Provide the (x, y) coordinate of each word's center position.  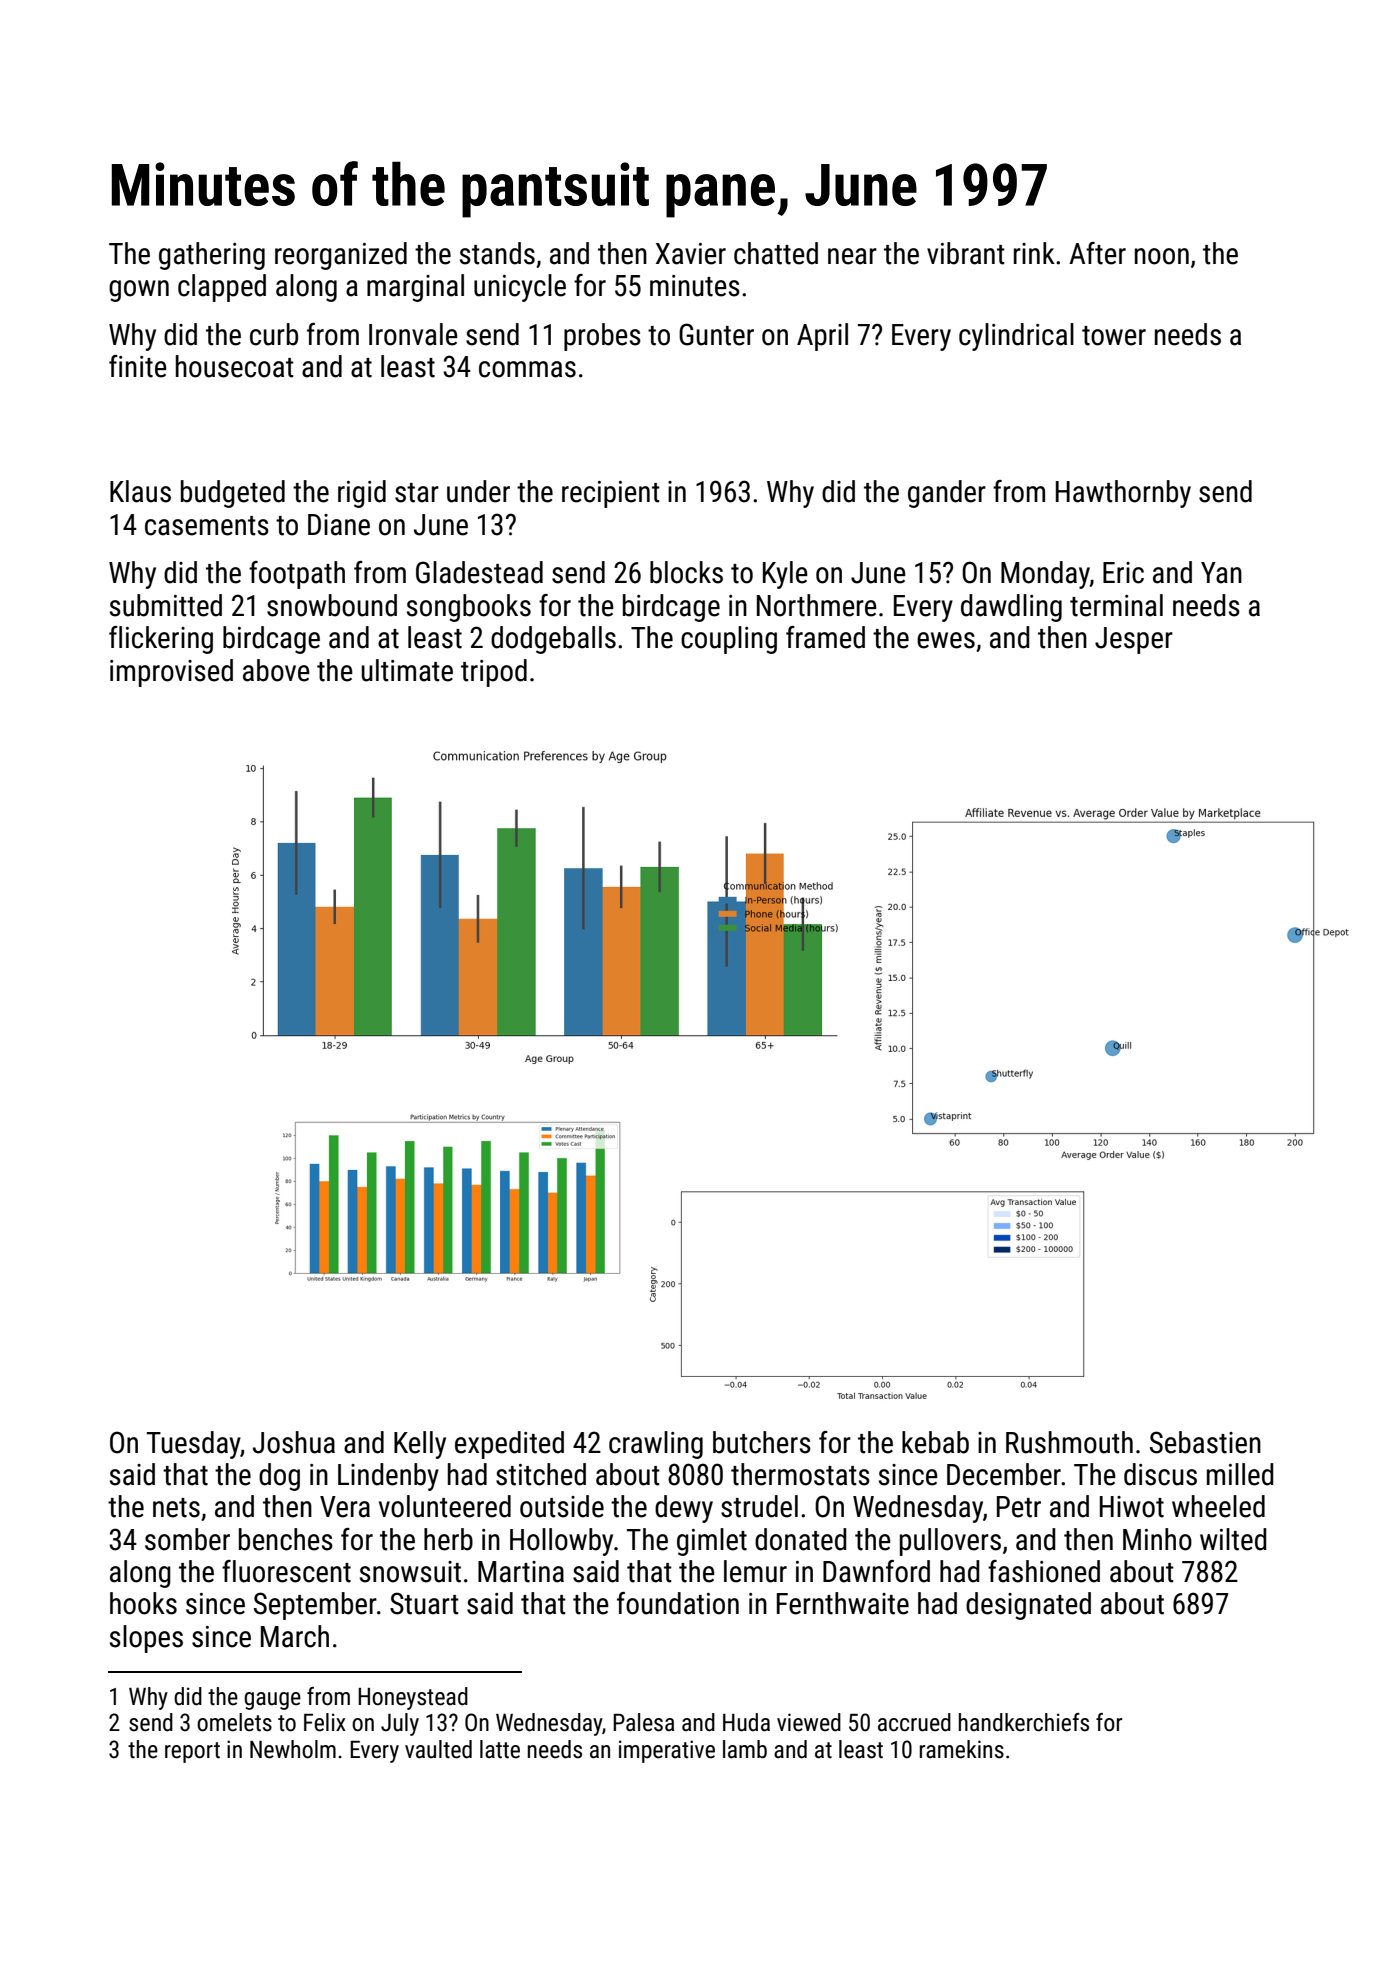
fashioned (1044, 1571)
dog (279, 1477)
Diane (339, 525)
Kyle (785, 575)
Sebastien (1205, 1442)
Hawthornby (1123, 494)
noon (1162, 256)
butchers (762, 1442)
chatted (776, 253)
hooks (143, 1603)
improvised (171, 673)
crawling (656, 1445)
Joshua (294, 1442)
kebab (935, 1442)
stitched (541, 1474)
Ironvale (413, 334)
